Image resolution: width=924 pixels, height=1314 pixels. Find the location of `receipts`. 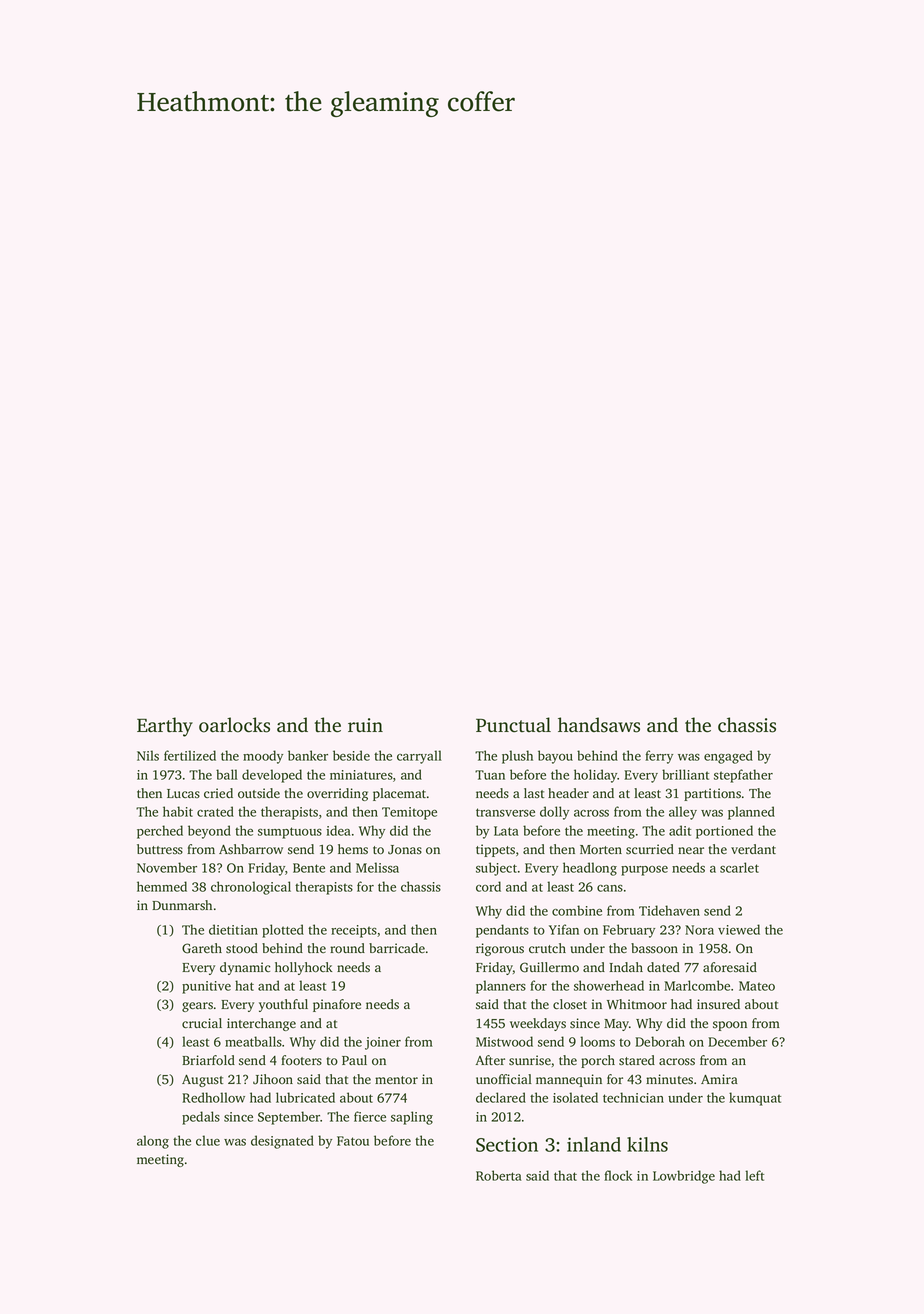

receipts is located at coordinates (354, 931).
